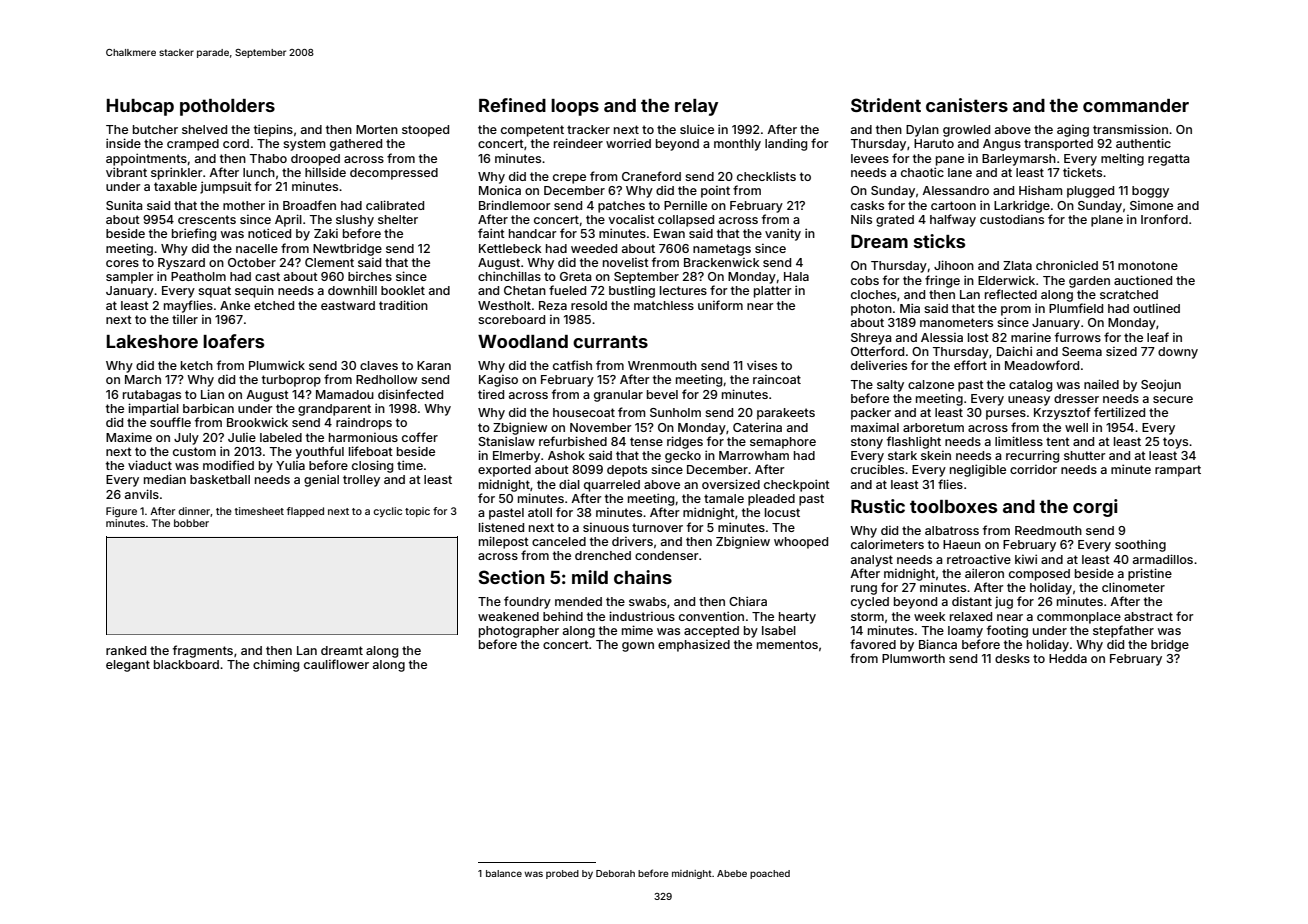  What do you see at coordinates (1095, 508) in the page?
I see `corgi` at bounding box center [1095, 508].
